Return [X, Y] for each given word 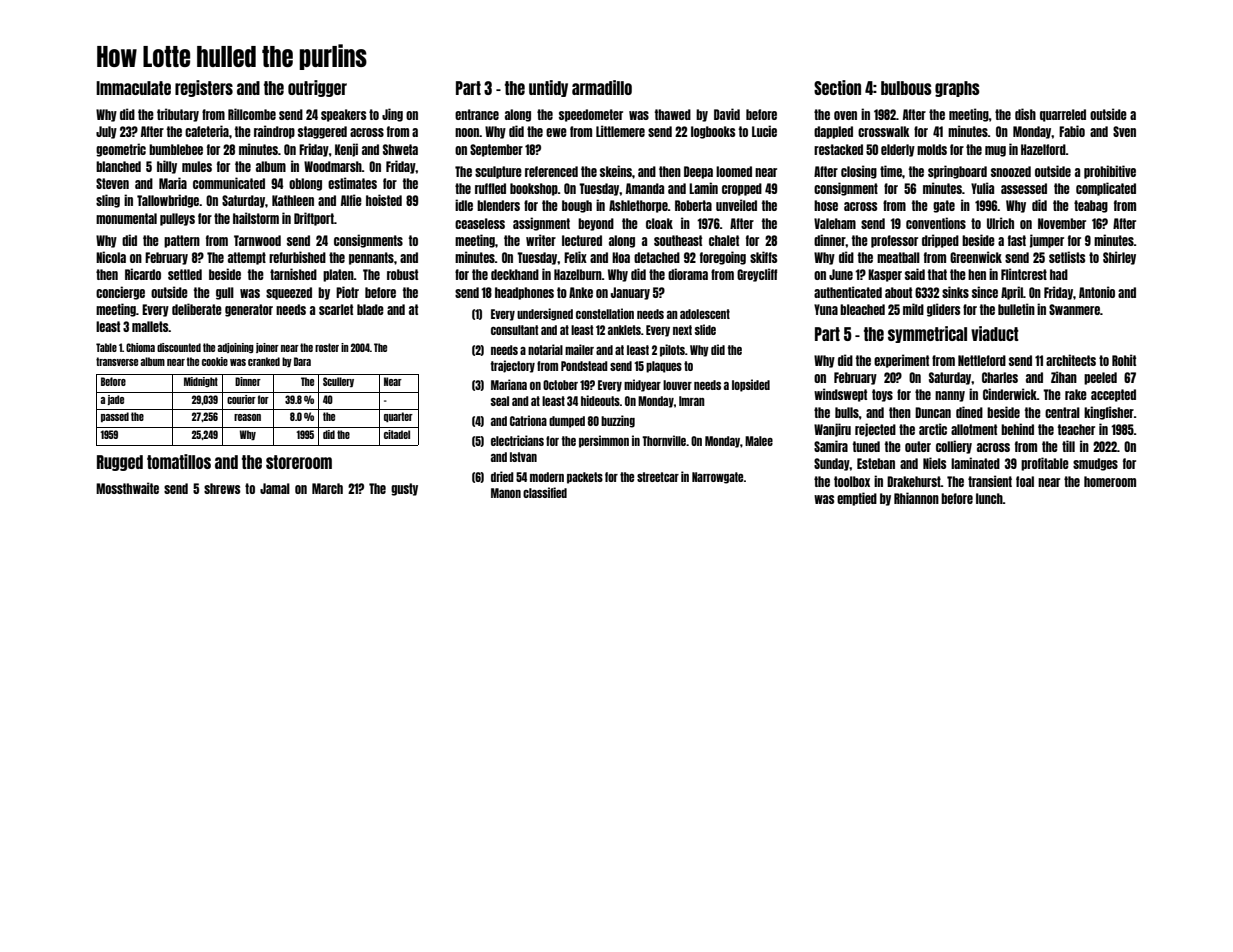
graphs [957, 89]
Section [837, 87]
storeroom [299, 462]
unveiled [736, 205]
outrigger [317, 88]
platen [338, 275]
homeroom [1110, 481]
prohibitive [1110, 172]
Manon [506, 493]
